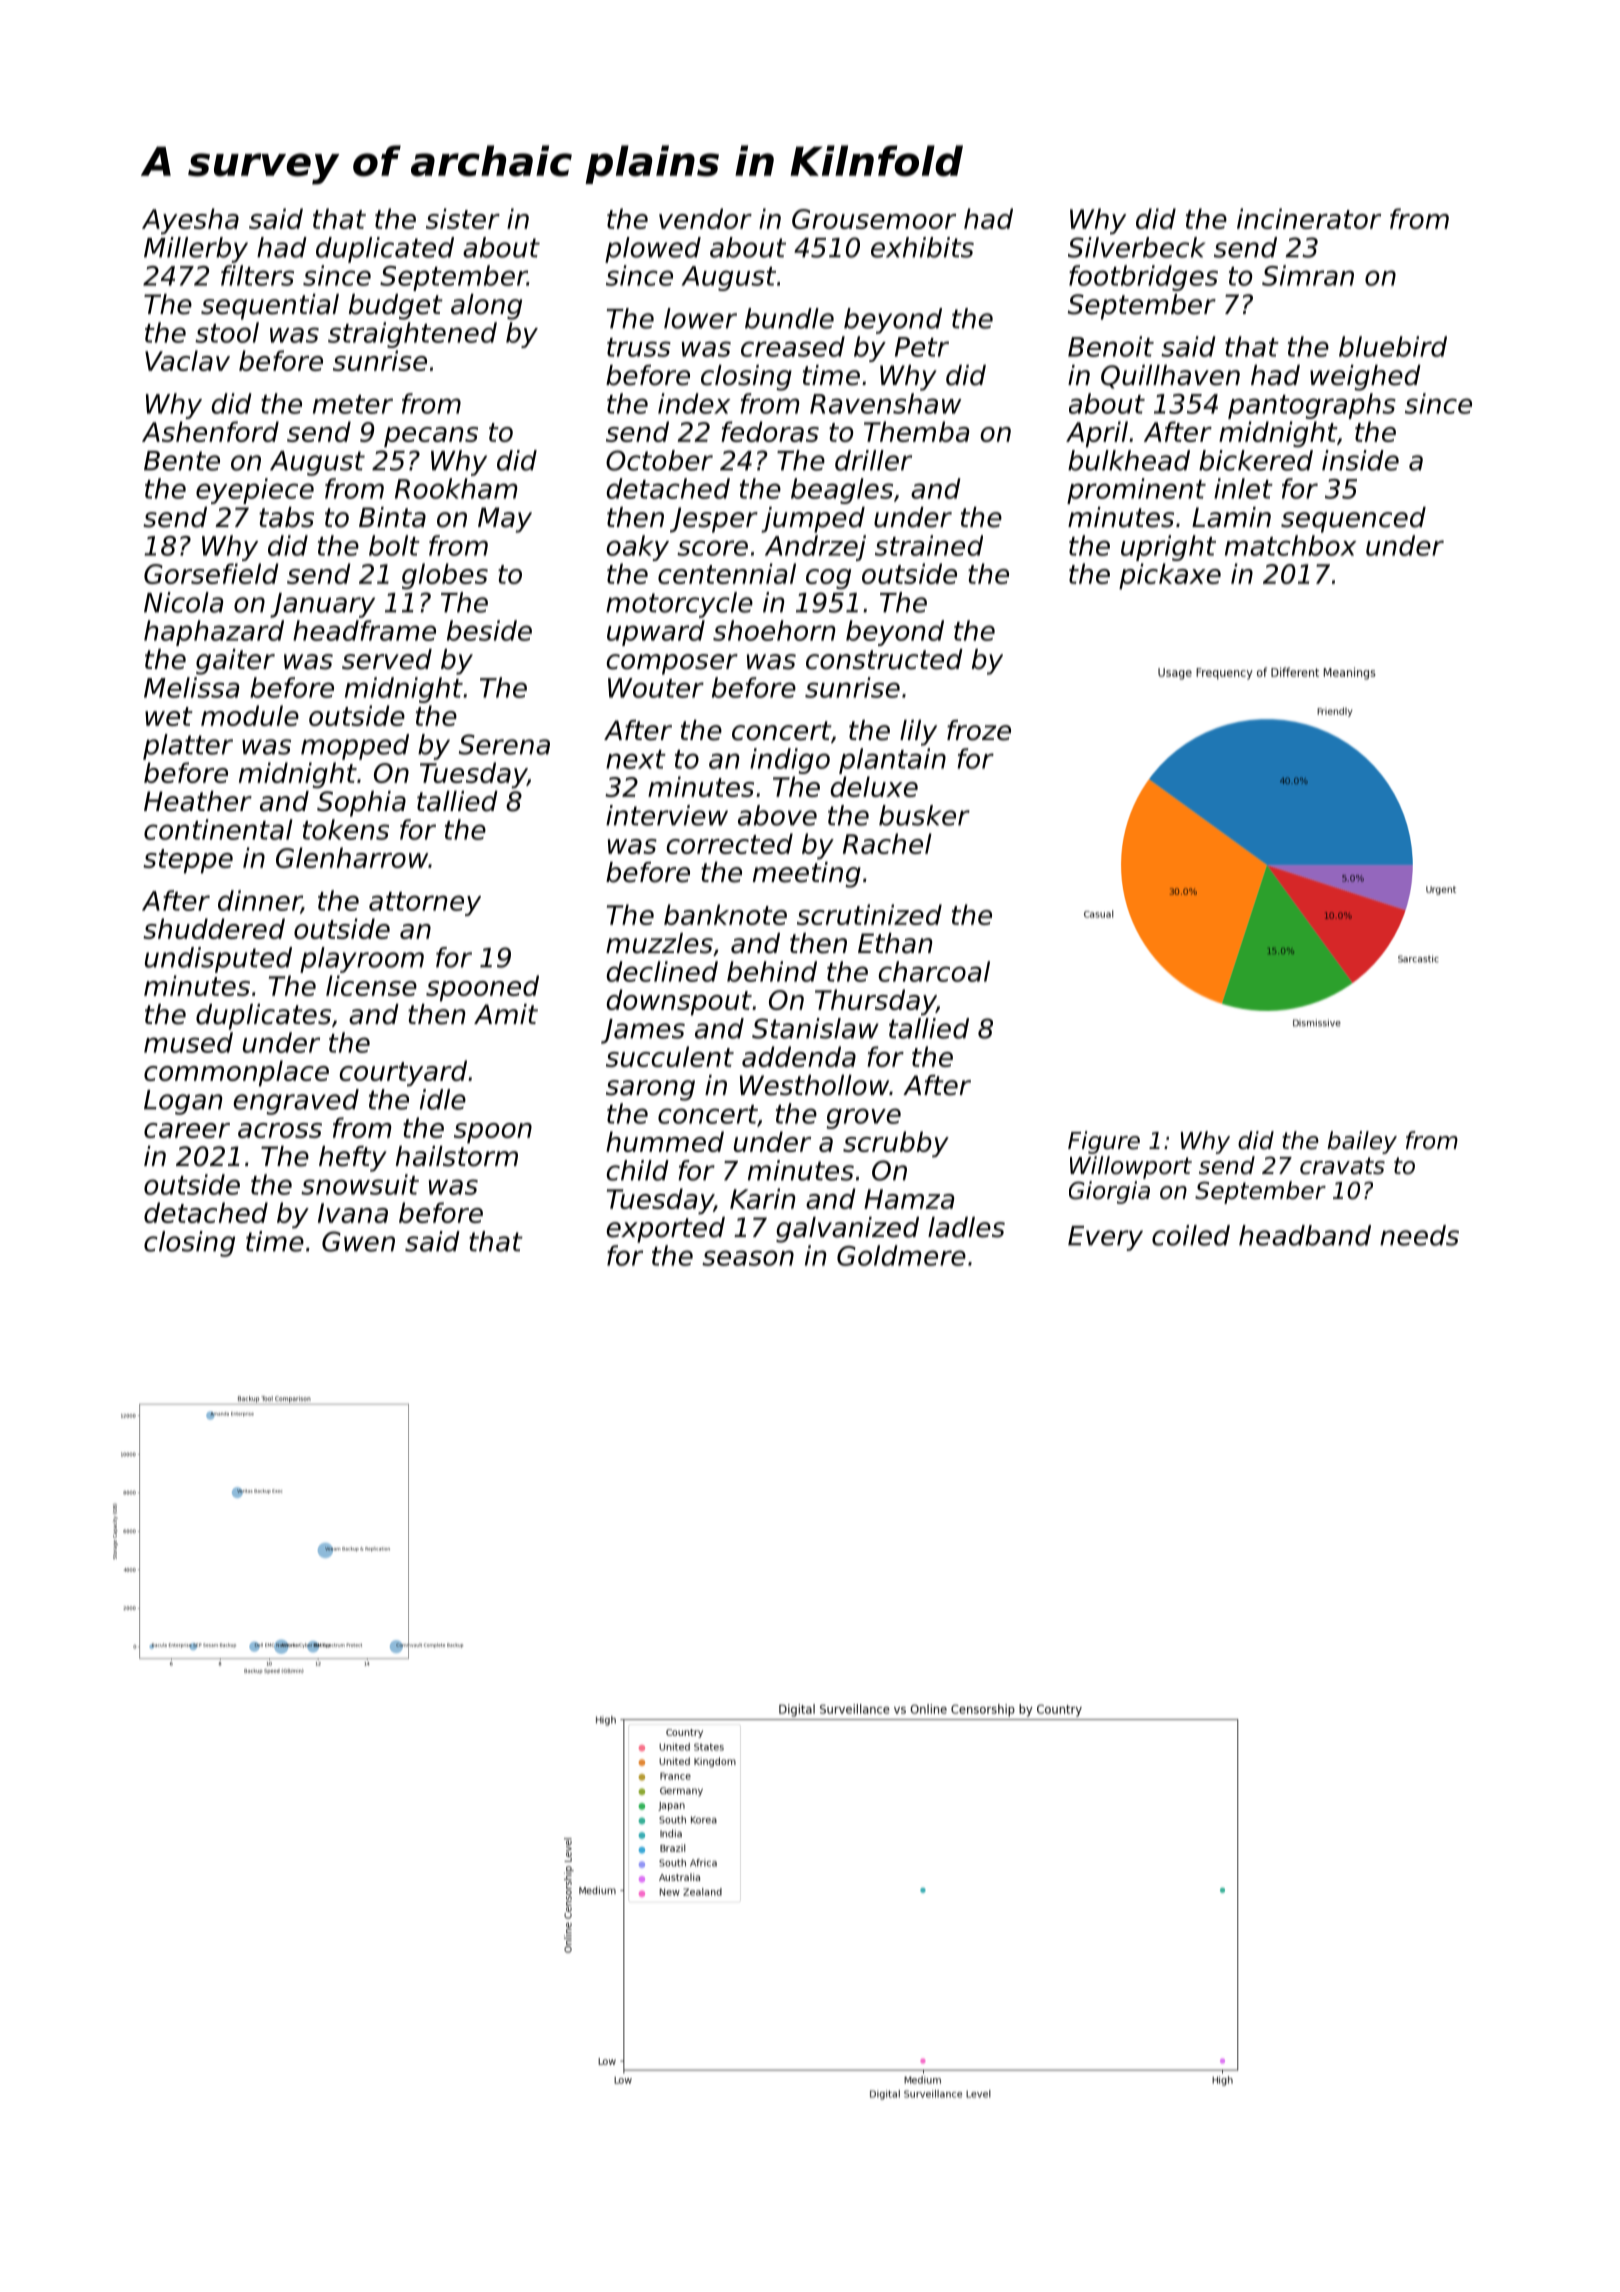 Image resolution: width=1620 pixels, height=2292 pixels. Describe the element at coordinates (214, 633) in the screenshot. I see `haphazard` at that location.
